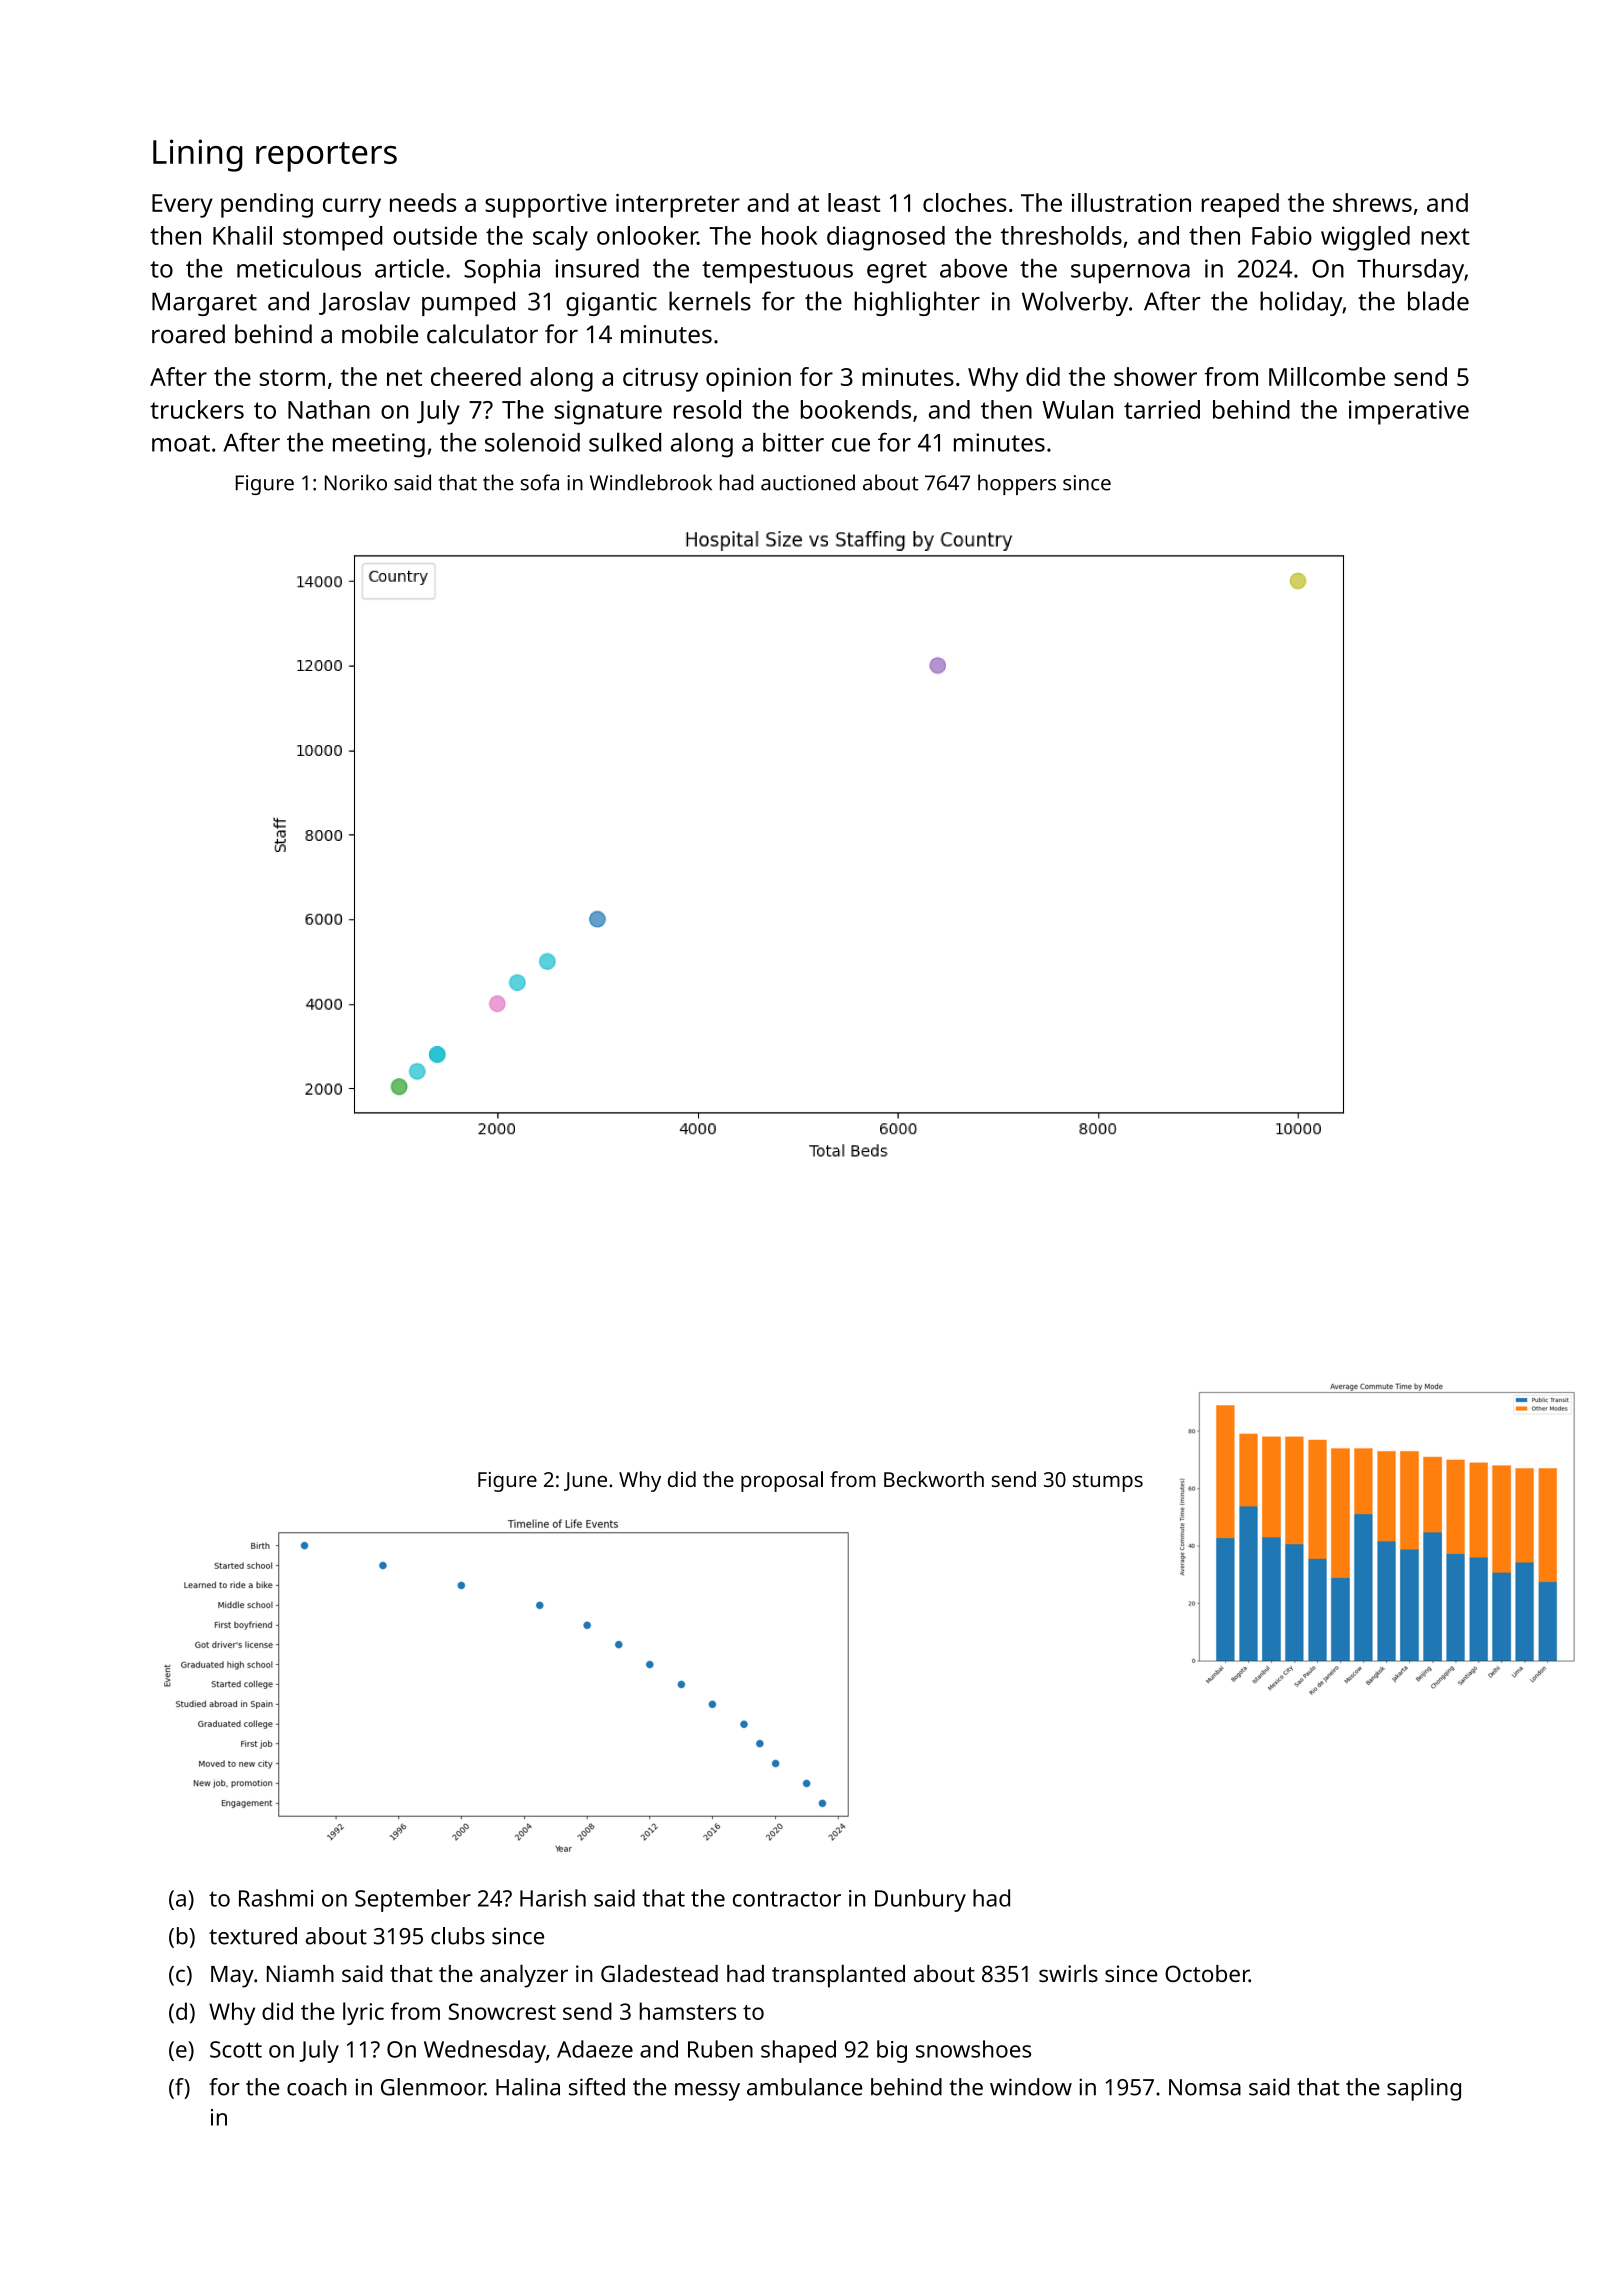 The height and width of the screenshot is (2292, 1620). I want to click on Beckworth, so click(934, 1479).
